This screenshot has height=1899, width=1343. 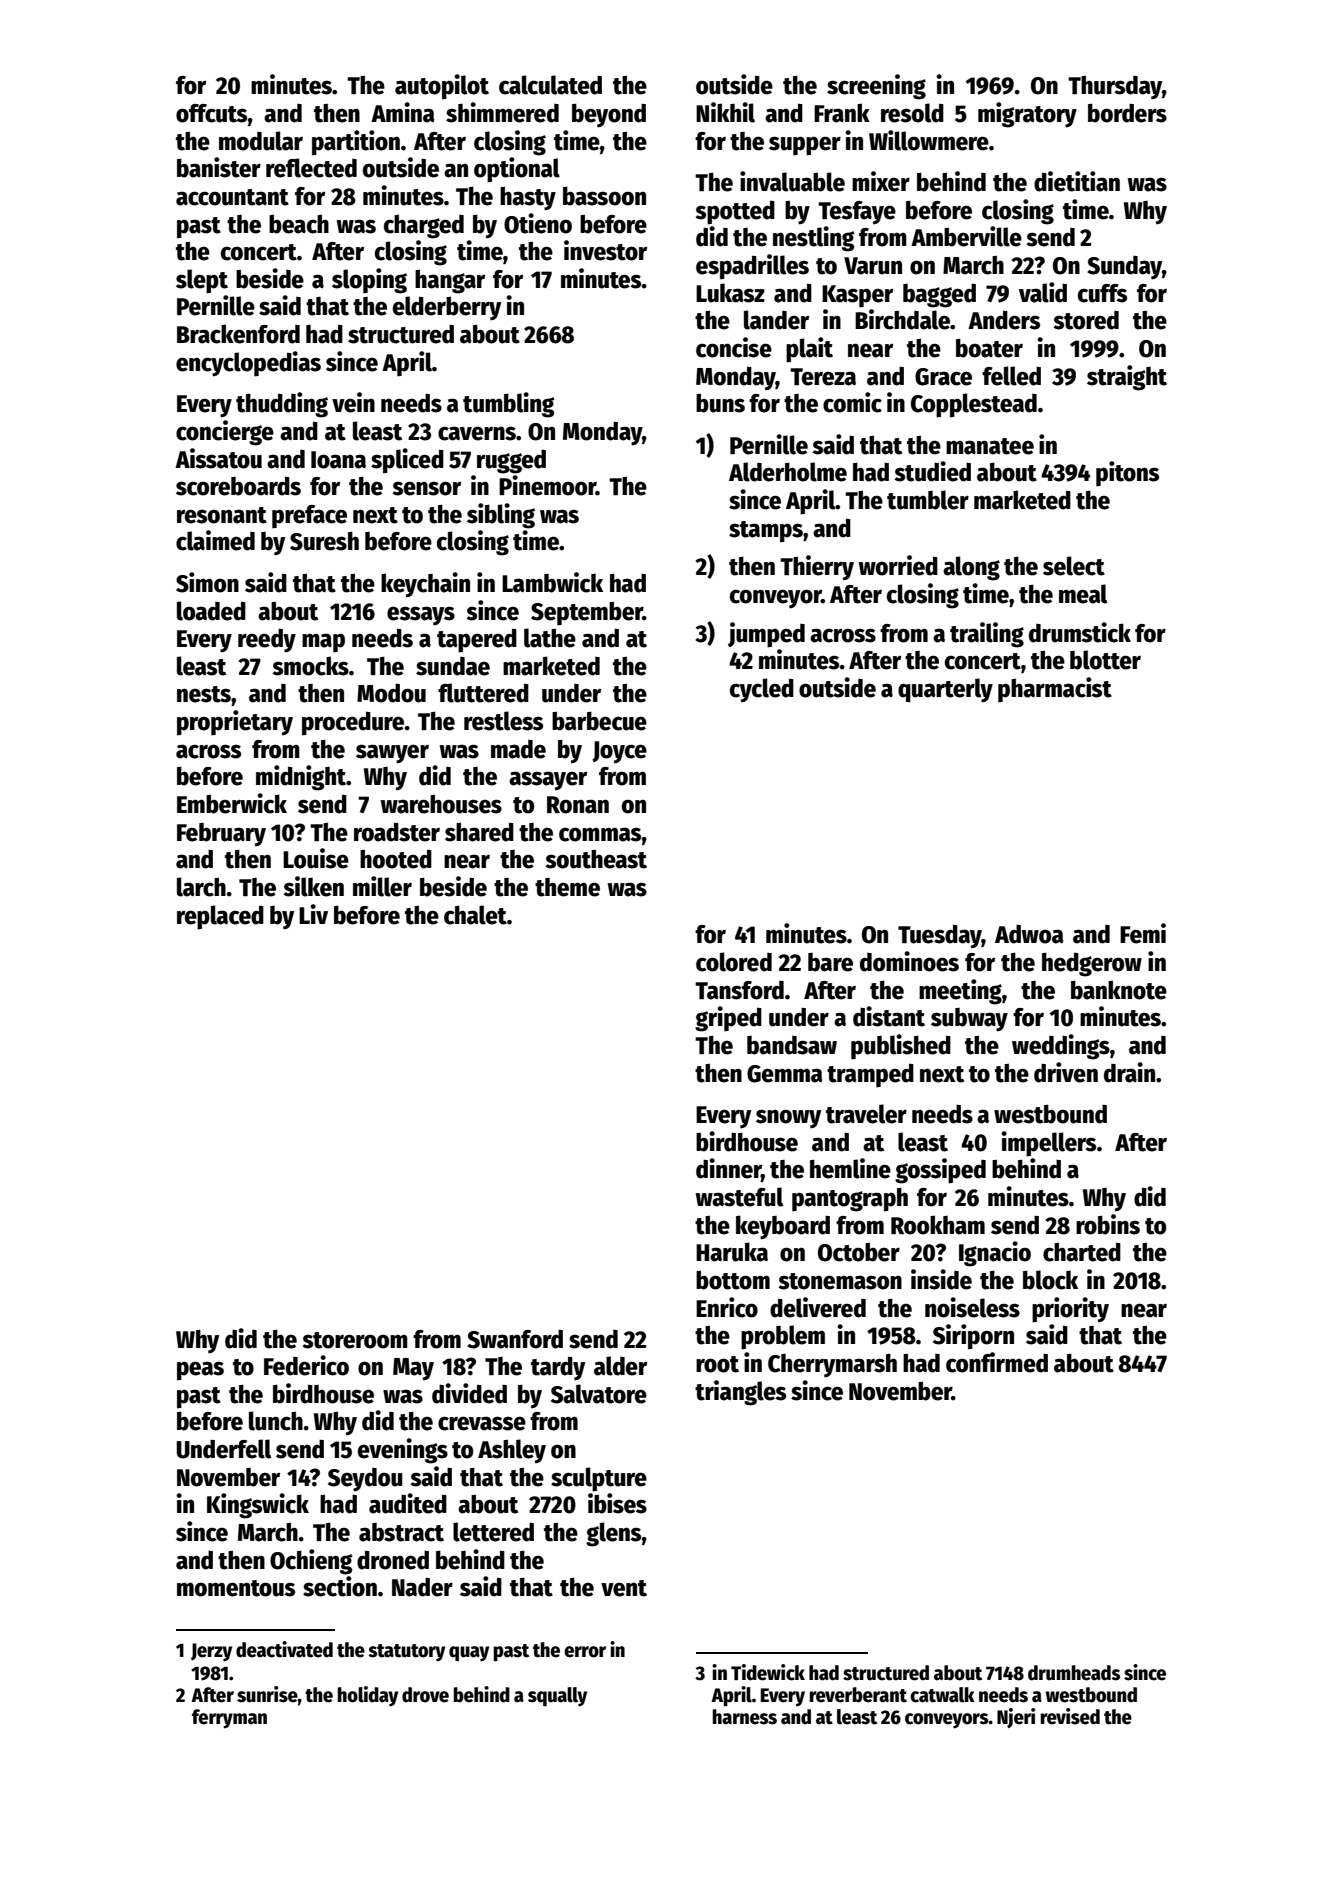 What do you see at coordinates (1124, 268) in the screenshot?
I see `Sunday` at bounding box center [1124, 268].
